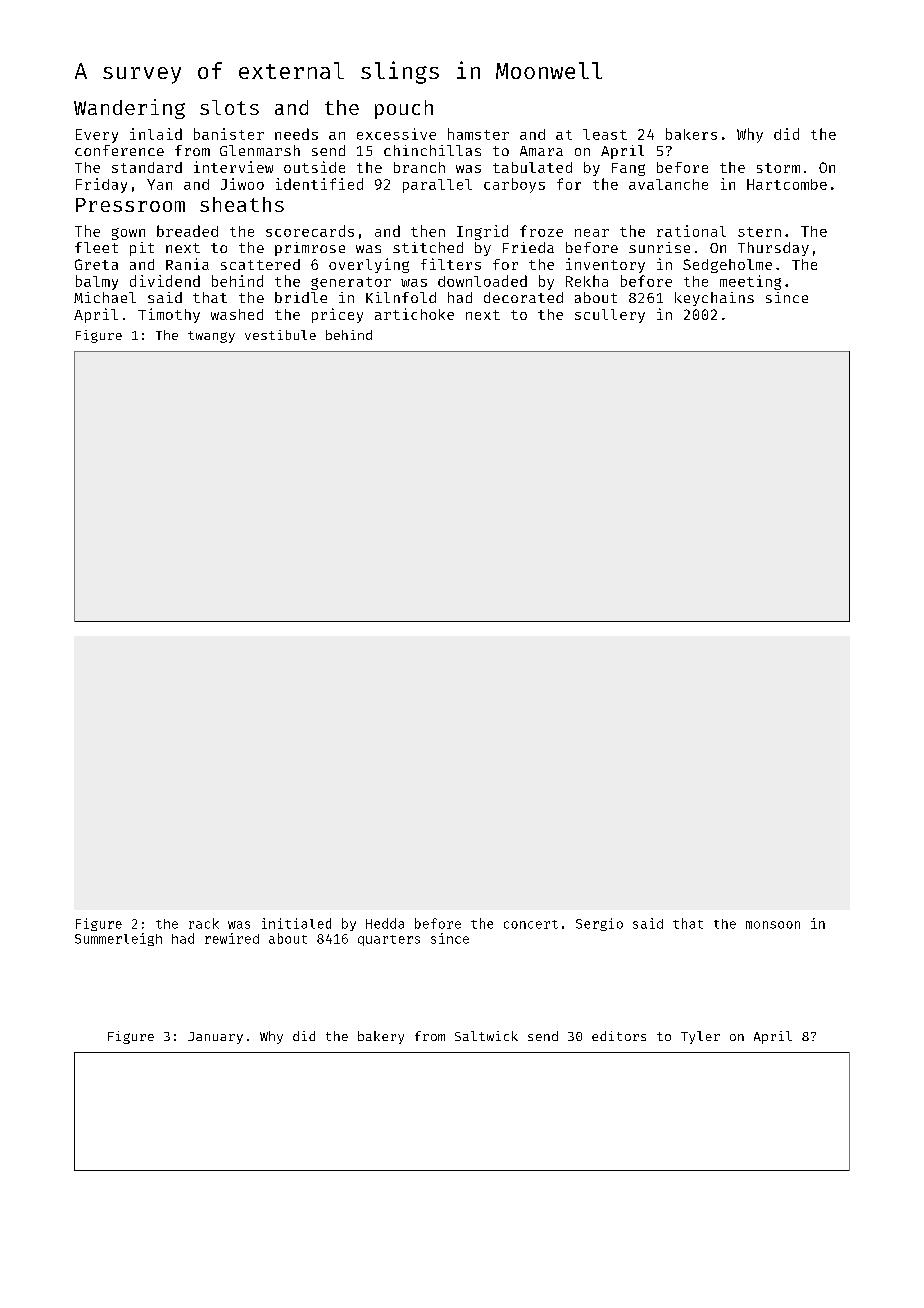  I want to click on vestibule, so click(280, 335).
